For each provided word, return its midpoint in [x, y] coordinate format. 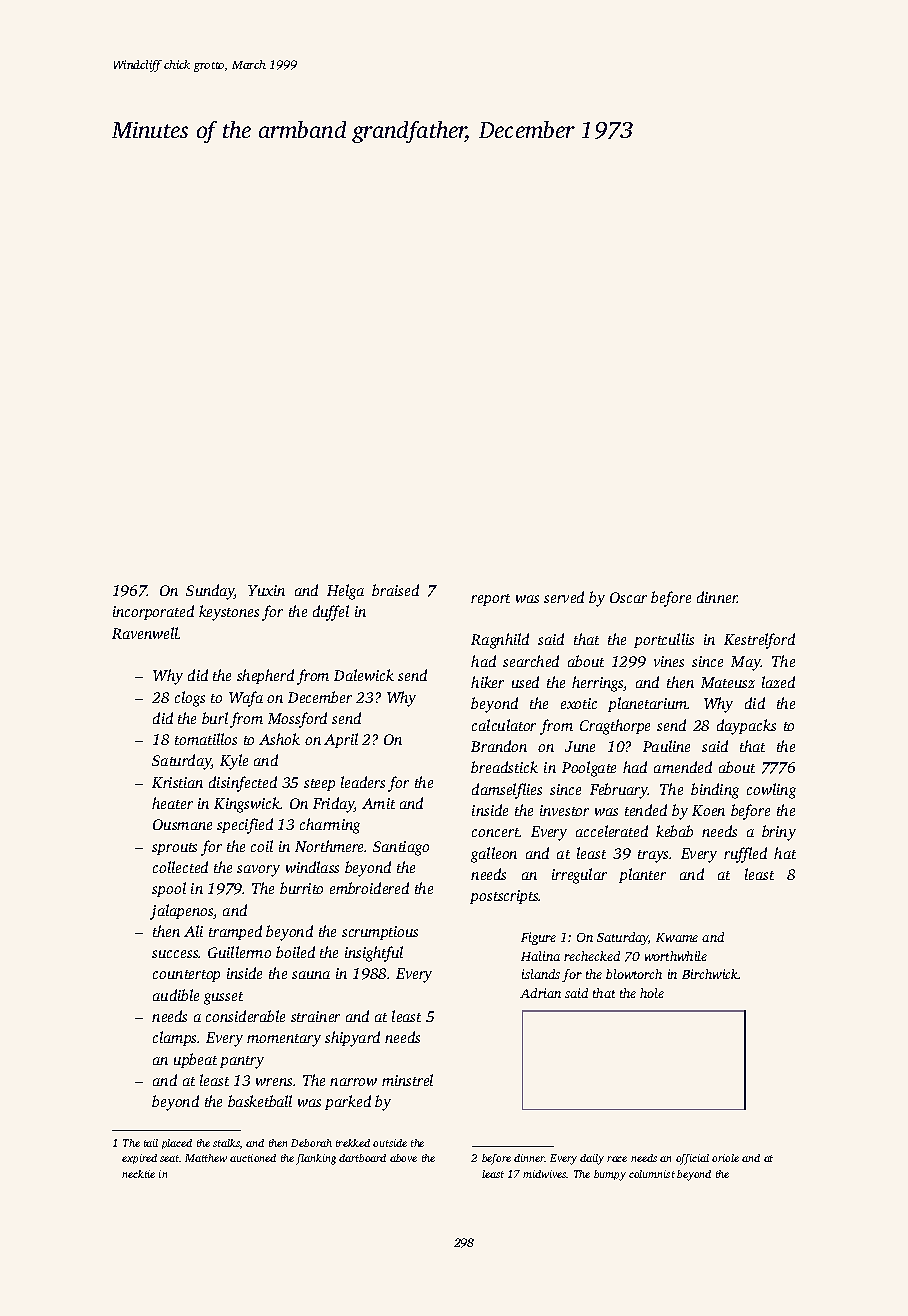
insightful [374, 954]
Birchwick [710, 974]
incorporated [153, 612]
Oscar [628, 597]
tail [151, 1143]
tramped [235, 932]
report [490, 600]
